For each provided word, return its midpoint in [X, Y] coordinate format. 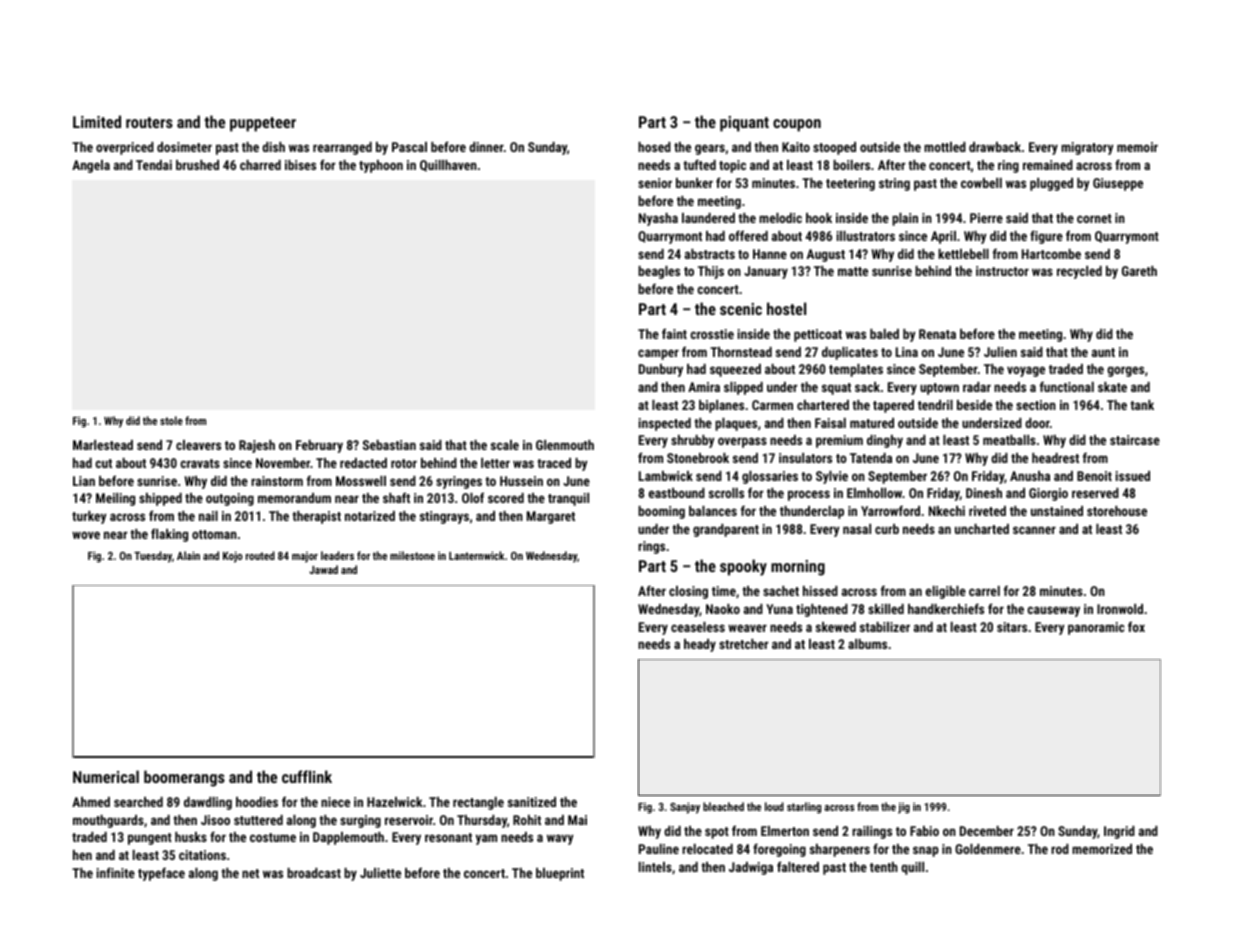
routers [149, 122]
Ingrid [1119, 832]
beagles [659, 272]
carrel [984, 591]
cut [103, 463]
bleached [723, 806]
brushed [197, 165]
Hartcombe [1051, 254]
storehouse [1117, 511]
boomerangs [184, 778]
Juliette [380, 873]
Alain [188, 555]
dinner [486, 147]
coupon [797, 125]
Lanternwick [476, 555]
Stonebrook [698, 458]
